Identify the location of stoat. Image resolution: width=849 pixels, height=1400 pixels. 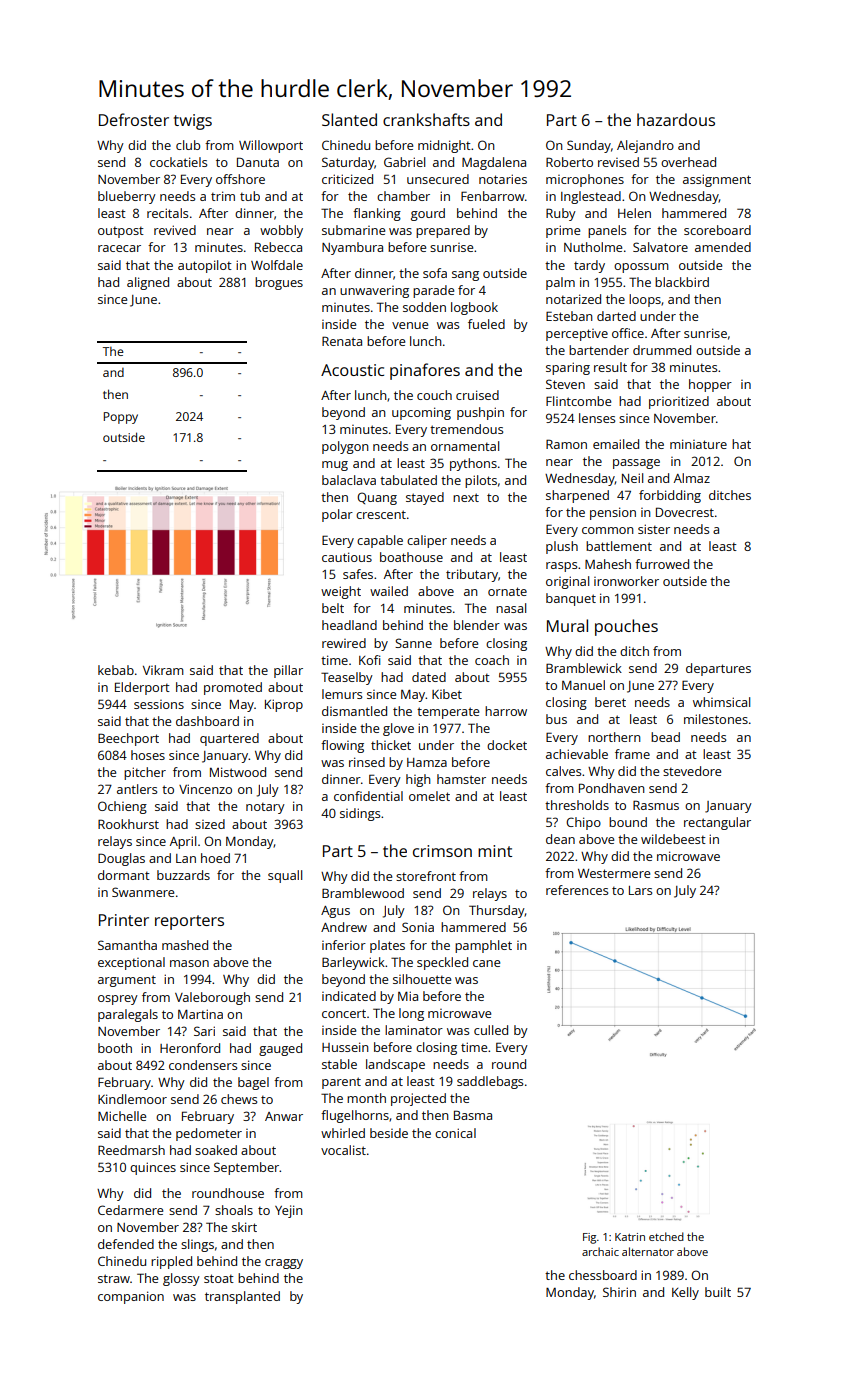
(219, 1278).
